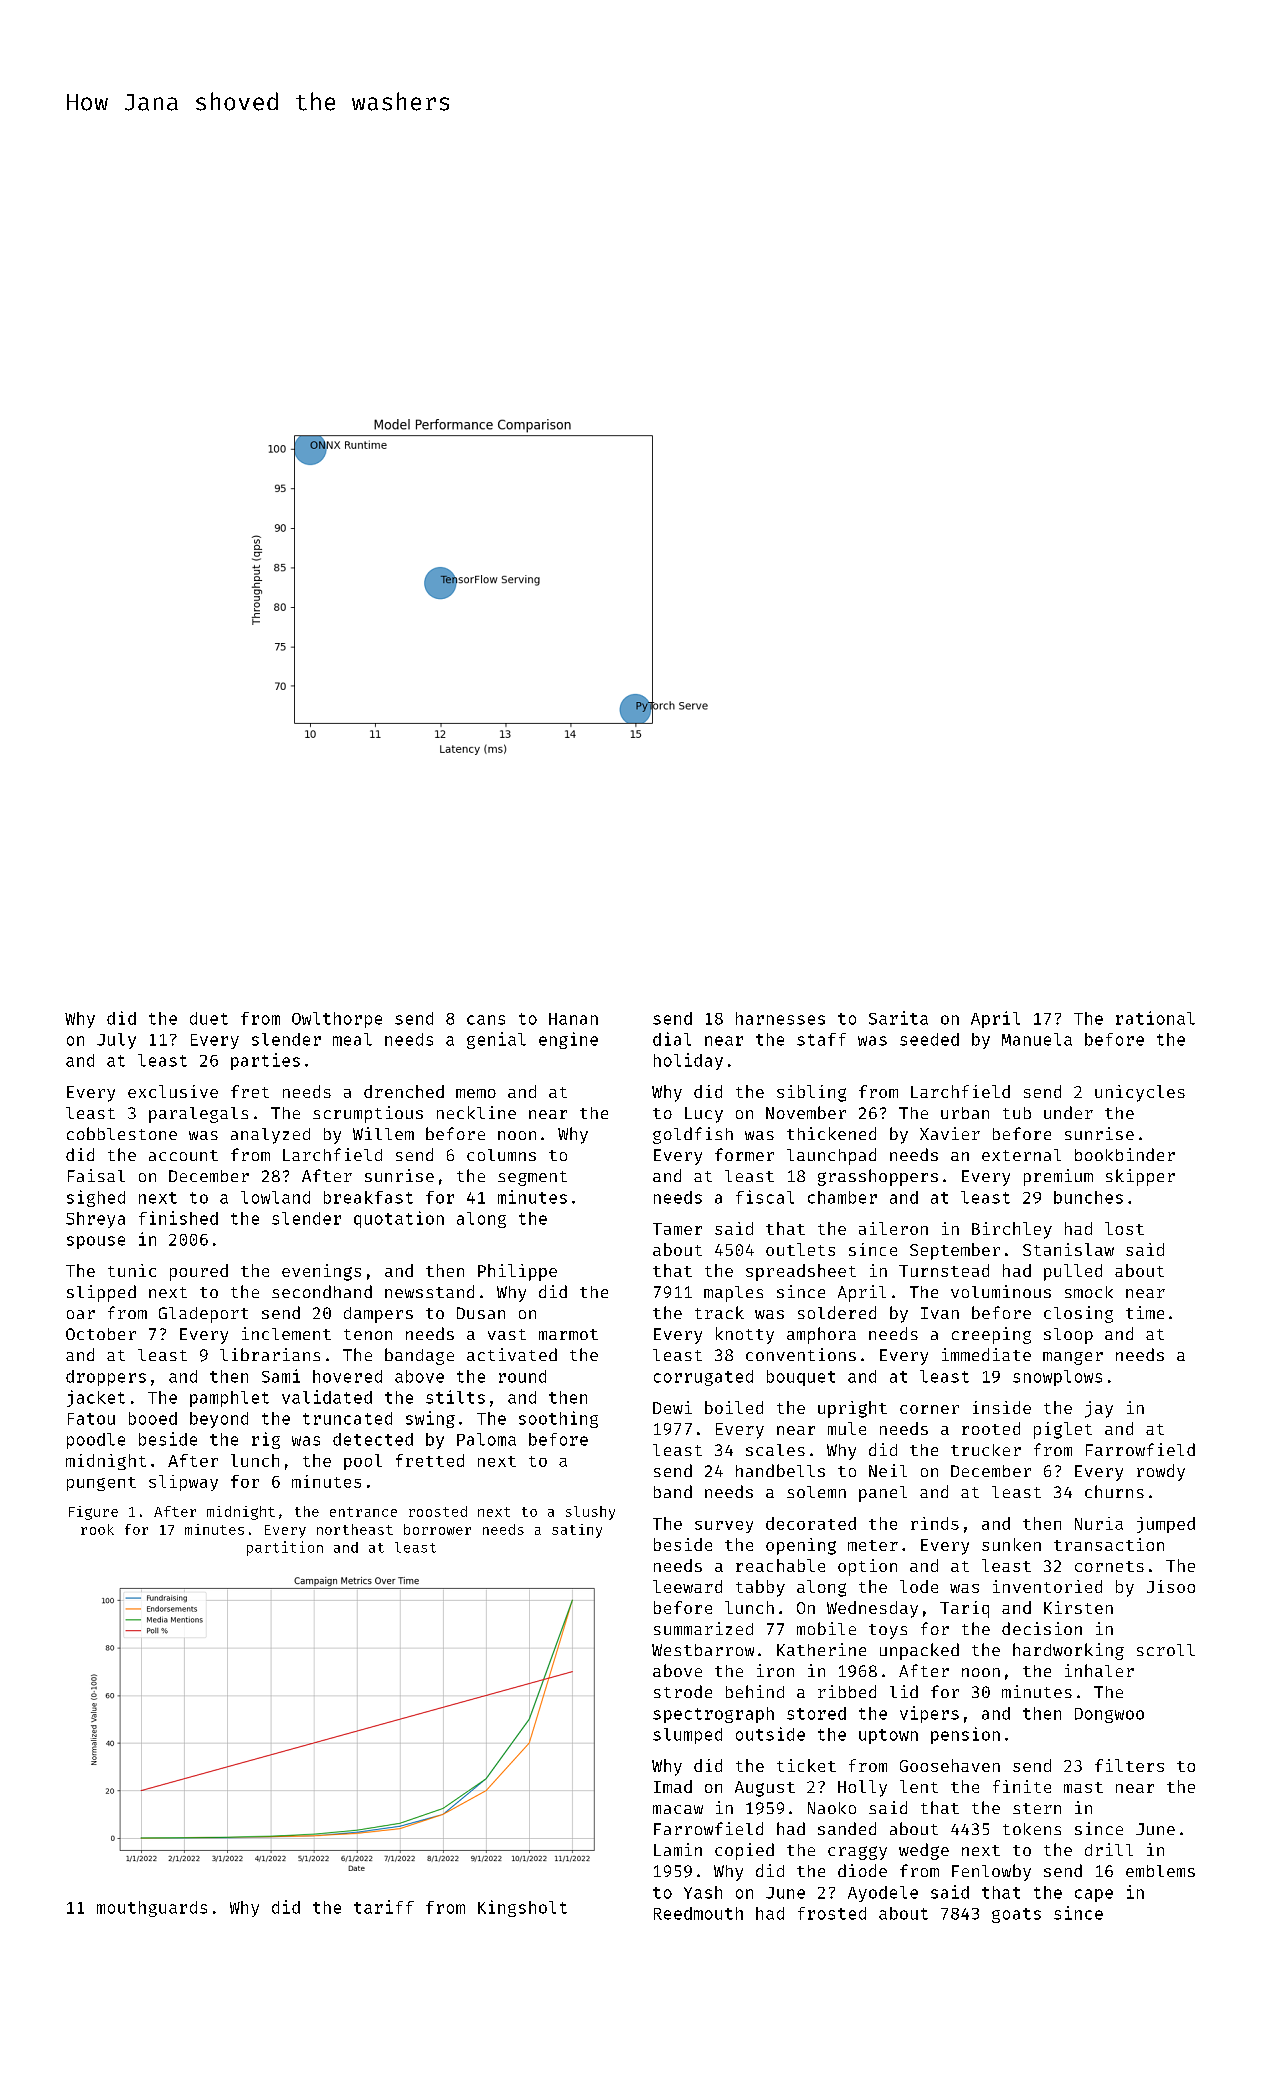 Image resolution: width=1270 pixels, height=2092 pixels. What do you see at coordinates (209, 1018) in the screenshot?
I see `duet` at bounding box center [209, 1018].
